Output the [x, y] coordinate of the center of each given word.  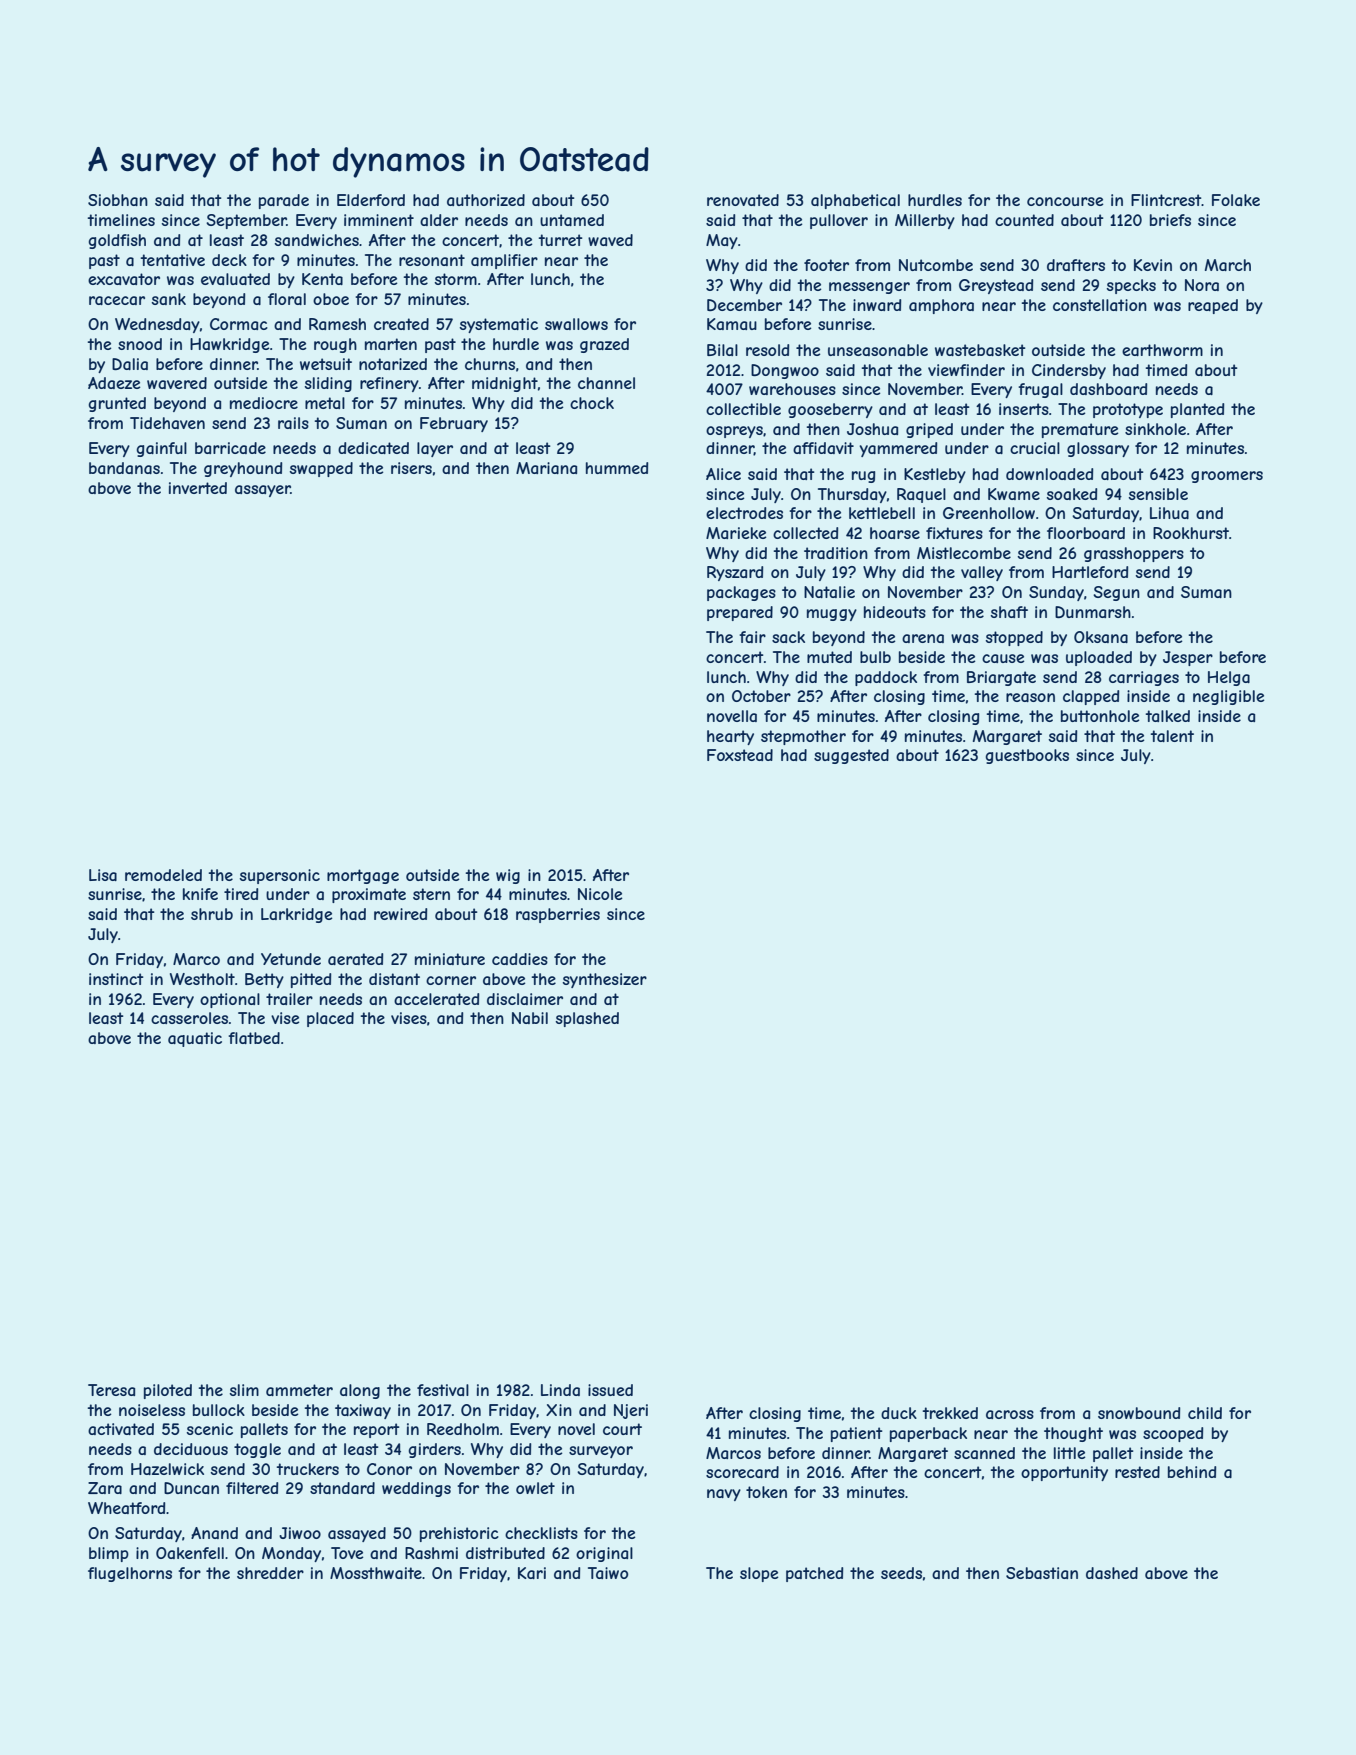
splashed [587, 1019]
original [604, 1554]
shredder [270, 1573]
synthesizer [605, 980]
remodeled [163, 875]
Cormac [239, 324]
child [1205, 1413]
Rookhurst [1191, 533]
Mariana [546, 468]
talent [1172, 736]
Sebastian [1042, 1573]
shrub [212, 914]
